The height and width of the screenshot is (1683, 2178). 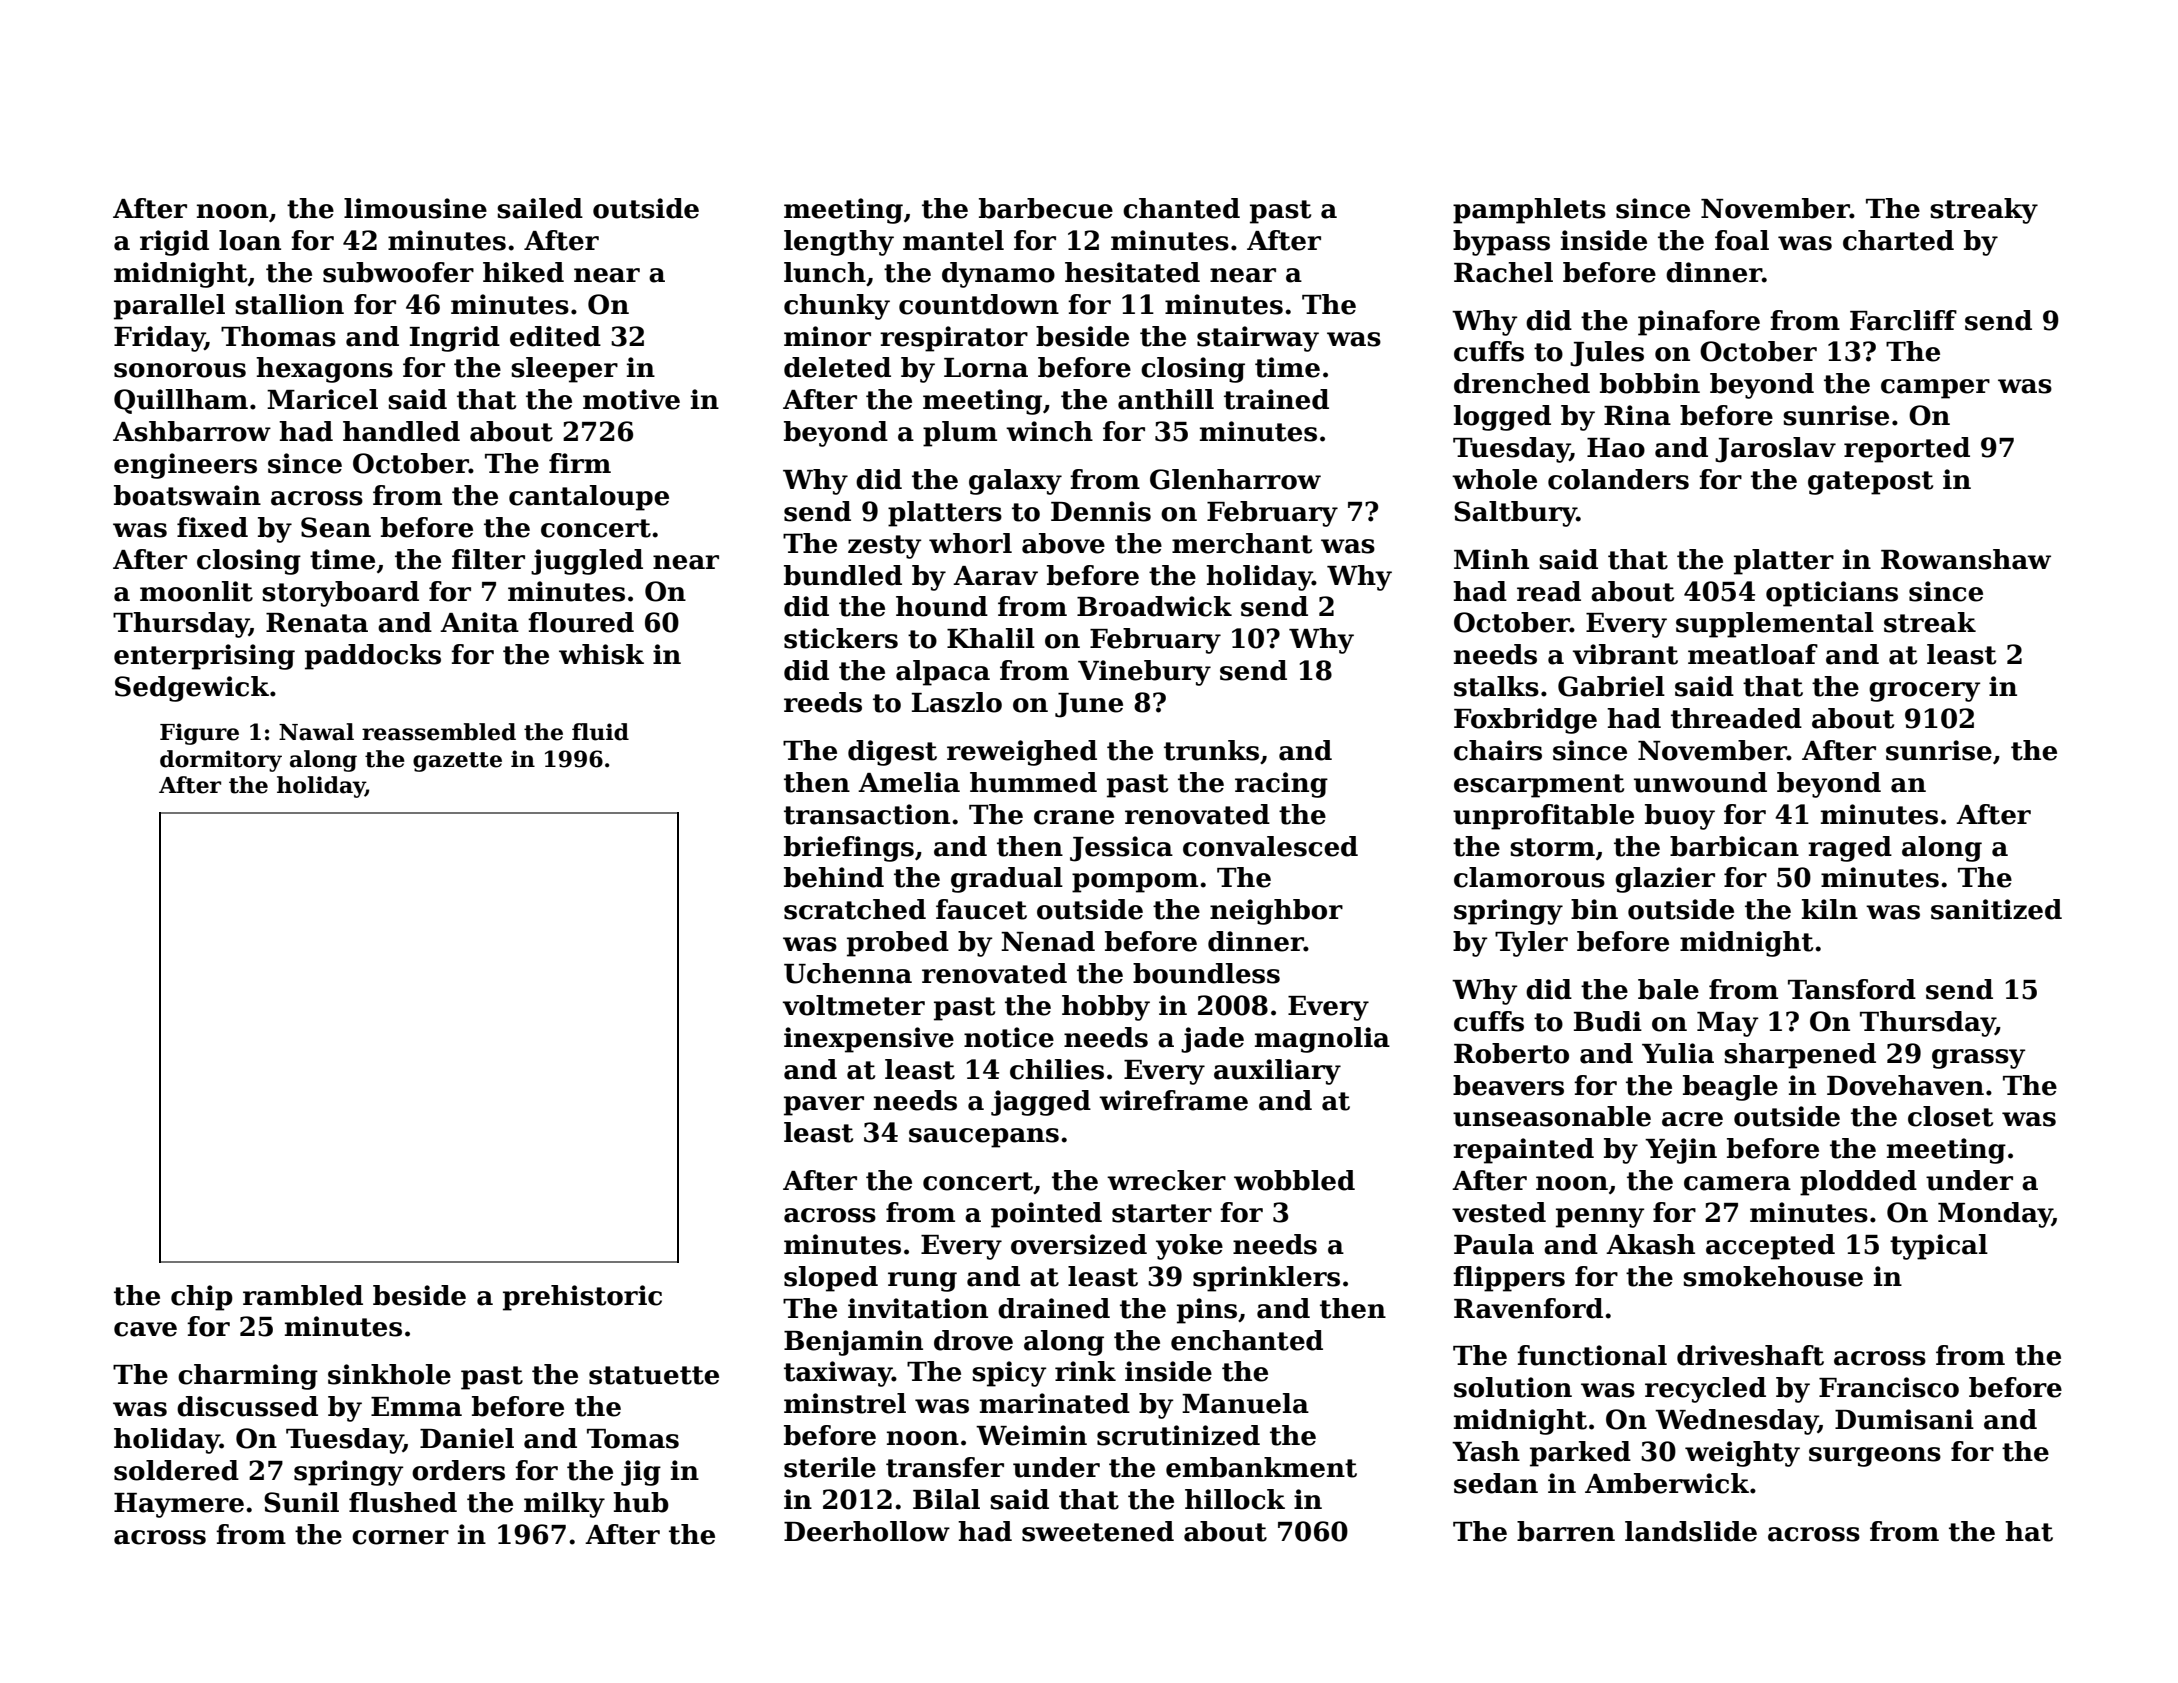 I want to click on barbecue, so click(x=1046, y=208).
